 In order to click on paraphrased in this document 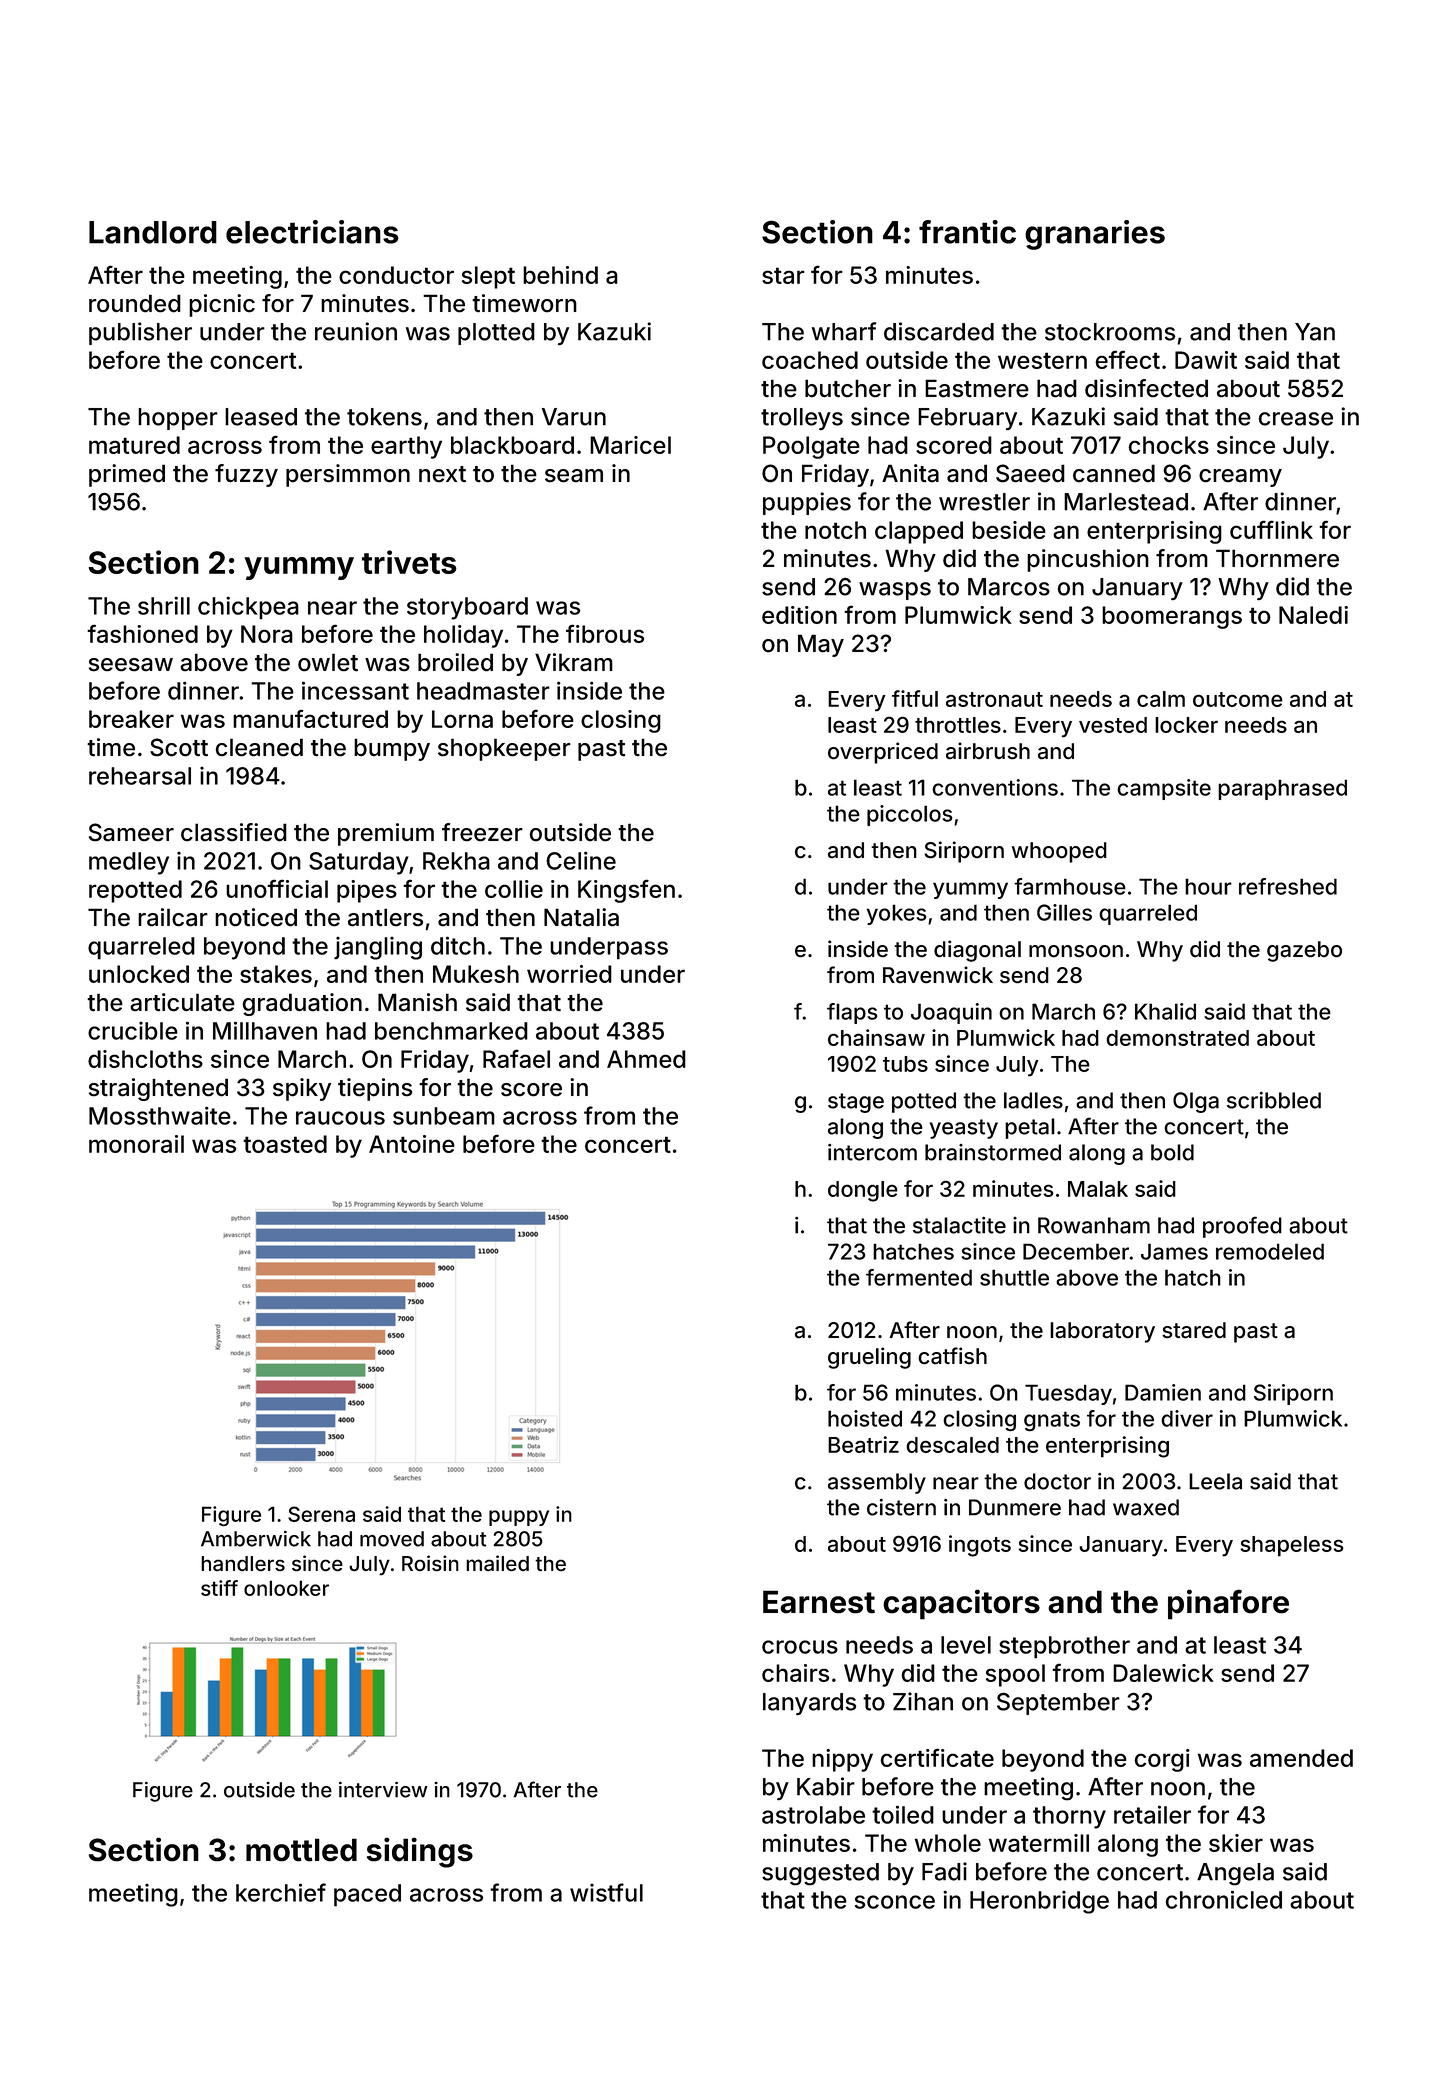, I will do `click(1282, 789)`.
